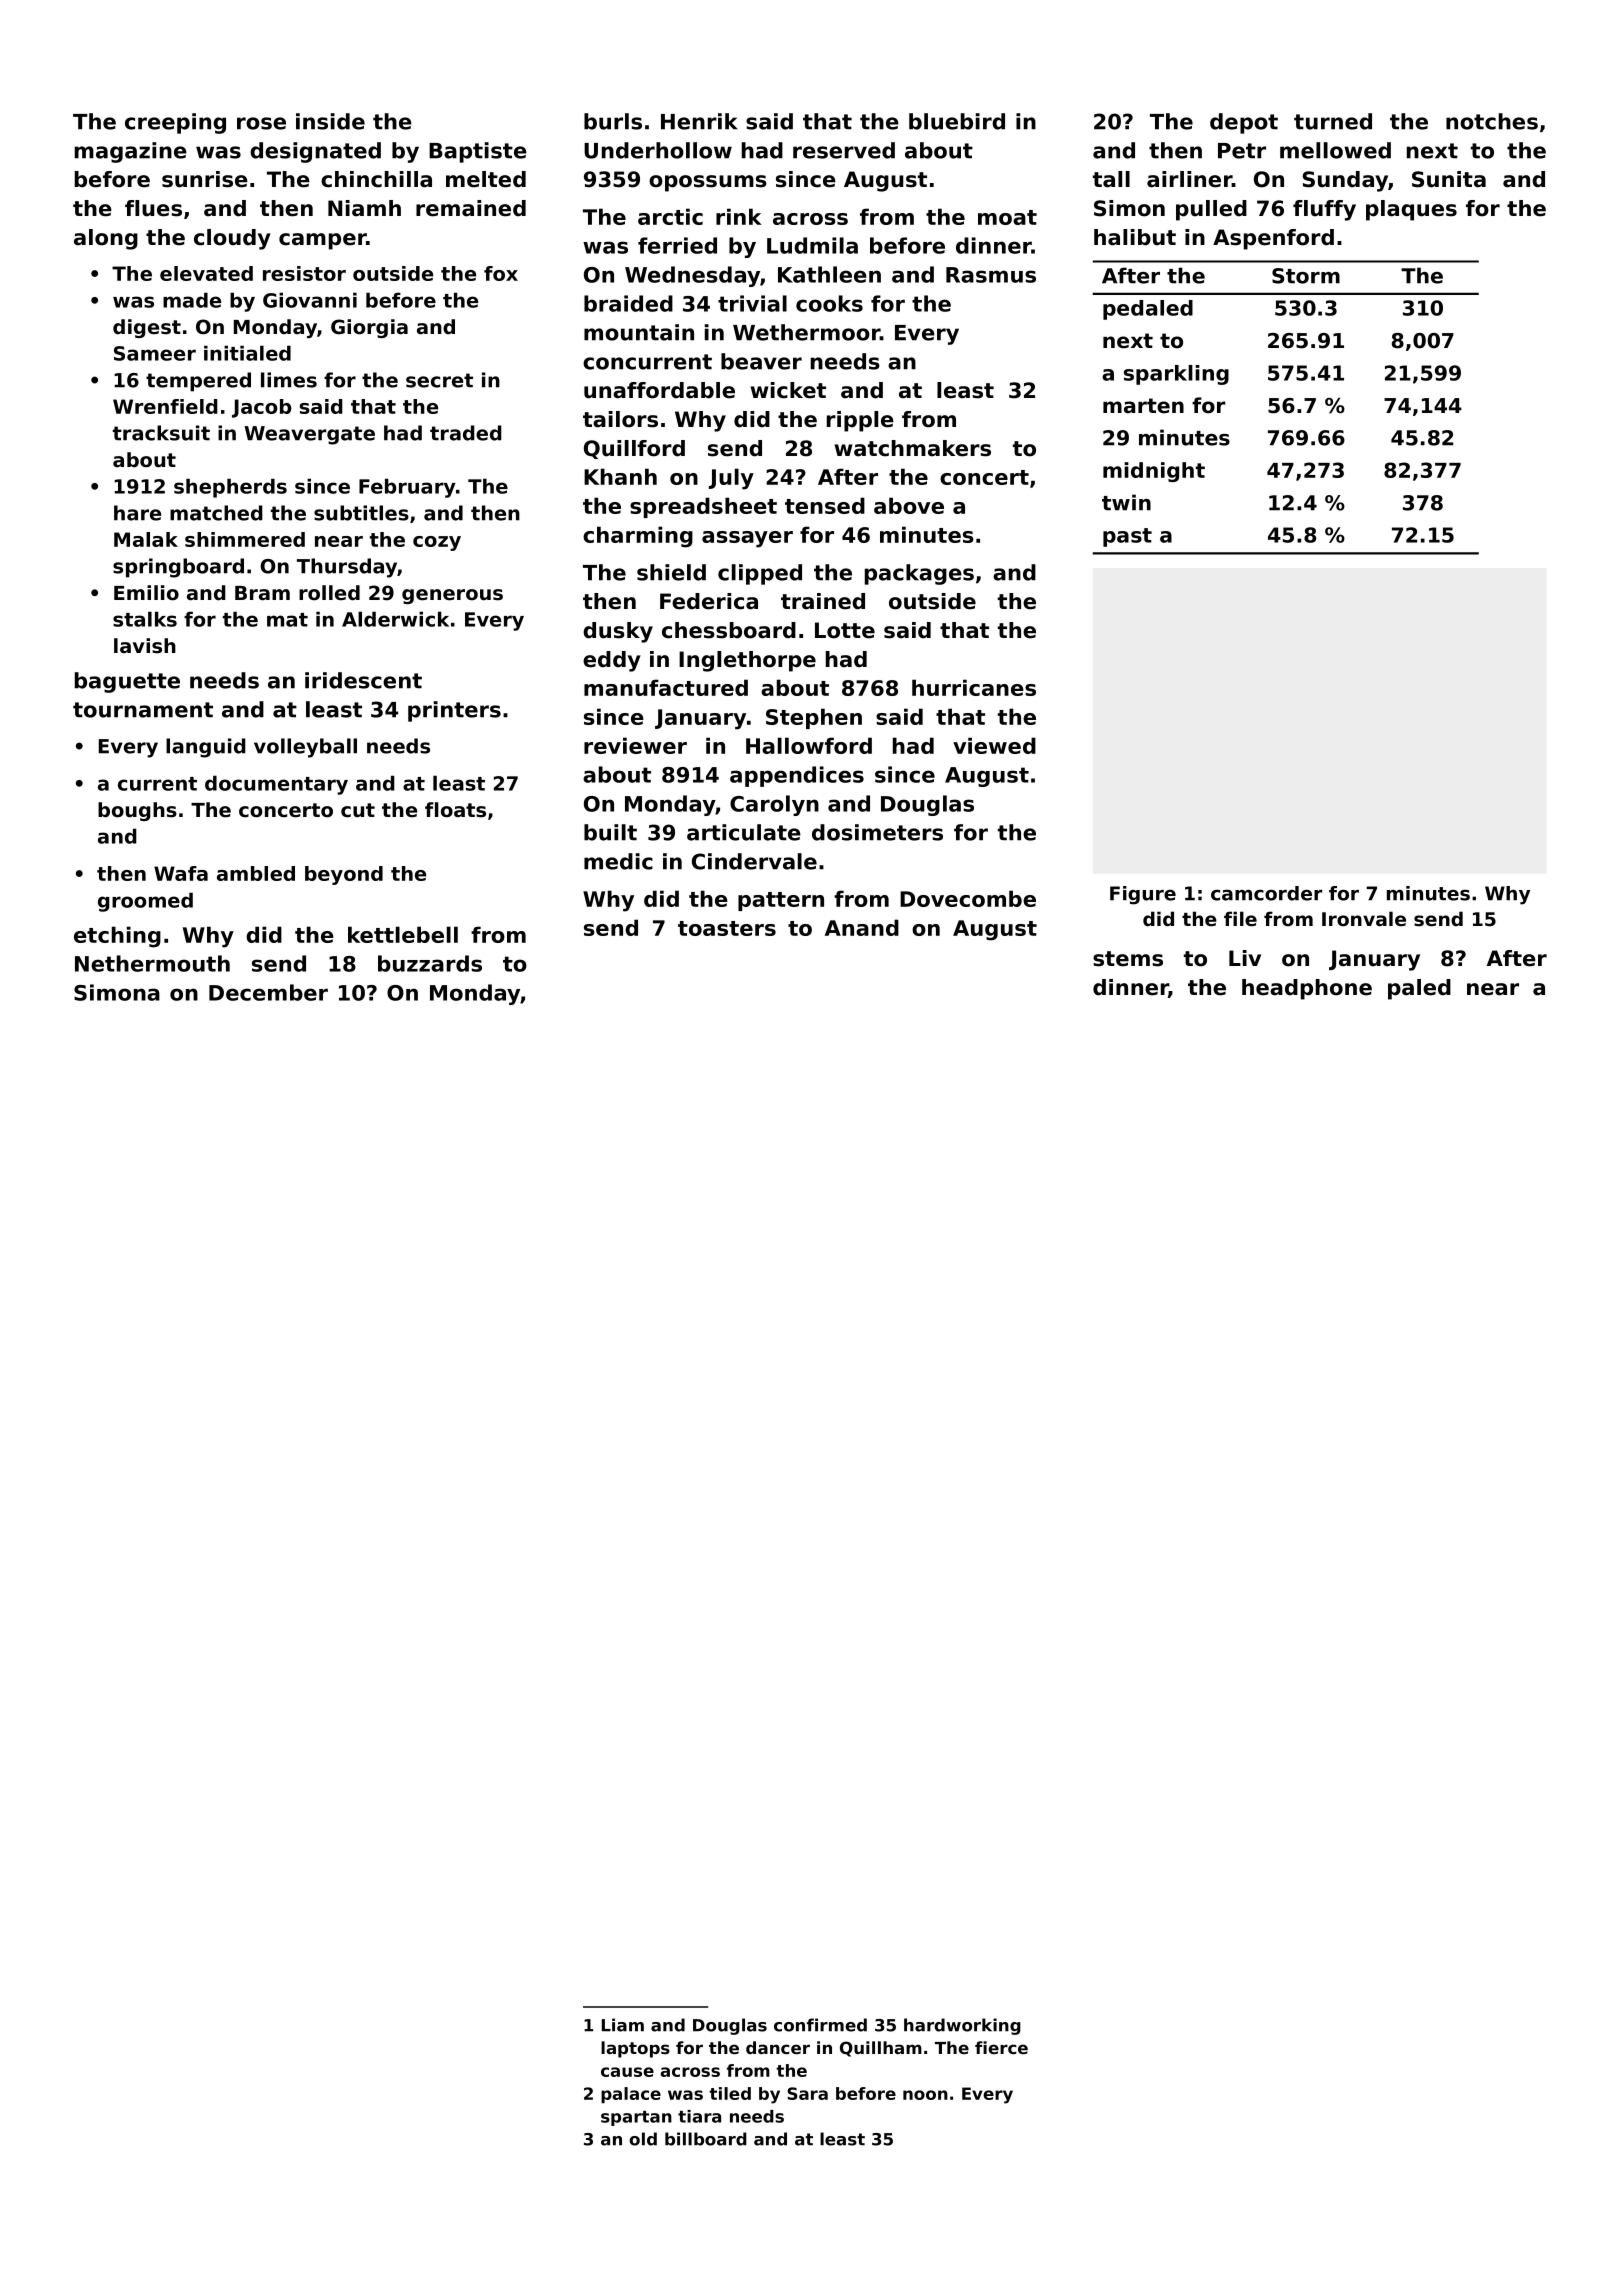 The width and height of the document is (1620, 2292). What do you see at coordinates (430, 963) in the document?
I see `buzzards` at bounding box center [430, 963].
